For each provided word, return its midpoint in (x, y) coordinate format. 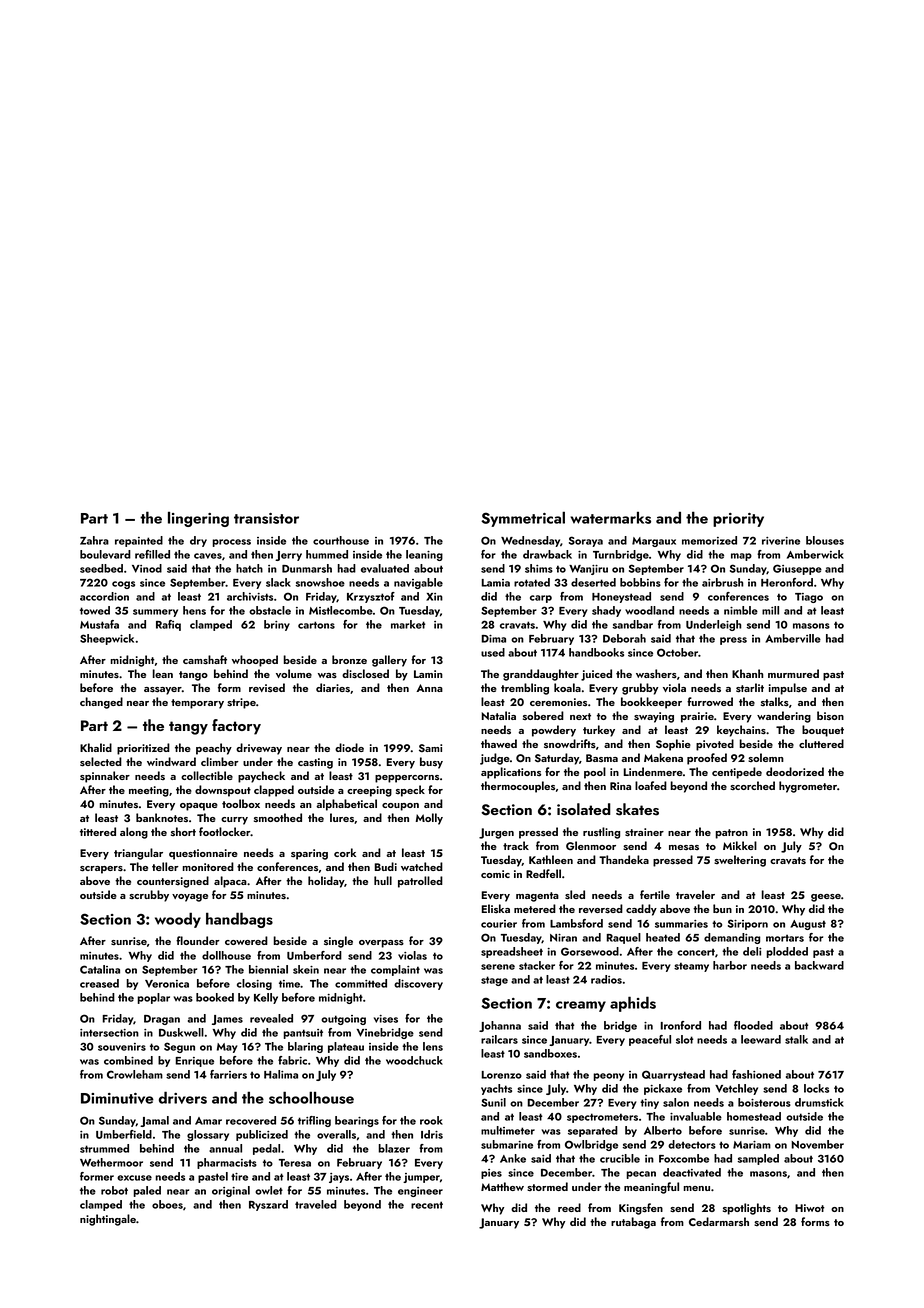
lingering (198, 519)
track (516, 845)
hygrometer (808, 787)
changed (101, 703)
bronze (349, 659)
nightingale (108, 1220)
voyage (190, 898)
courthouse (341, 540)
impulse (788, 689)
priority (738, 520)
